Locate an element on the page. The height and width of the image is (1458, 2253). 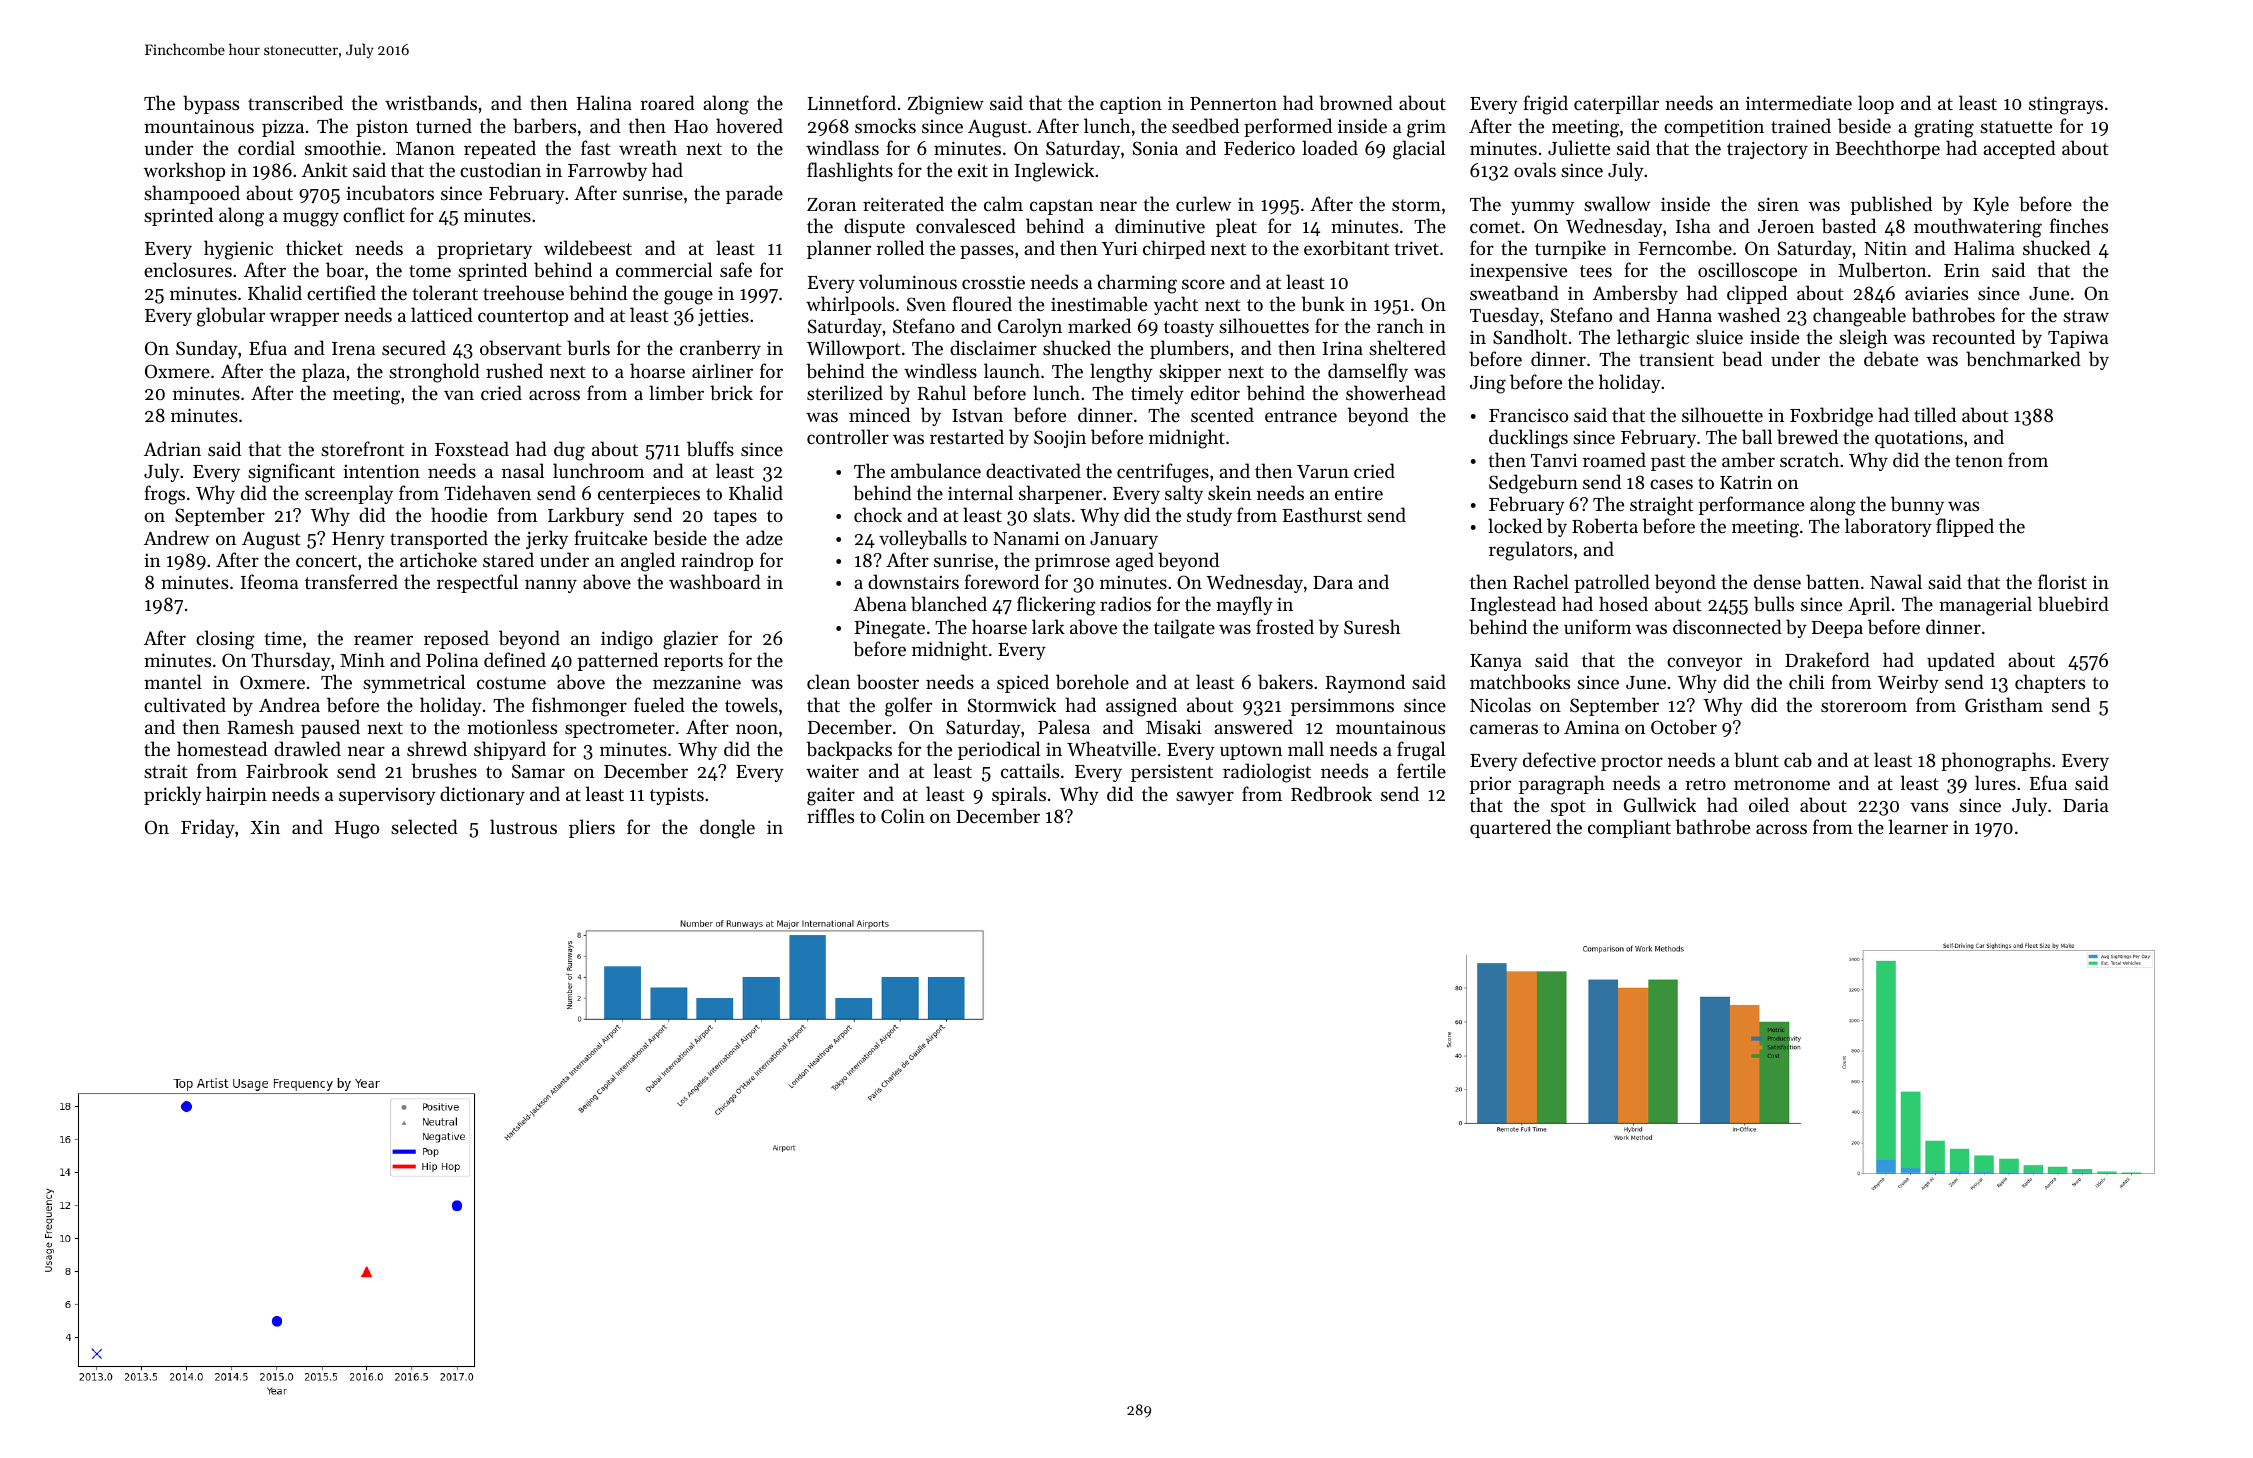
Daria is located at coordinates (2086, 805).
